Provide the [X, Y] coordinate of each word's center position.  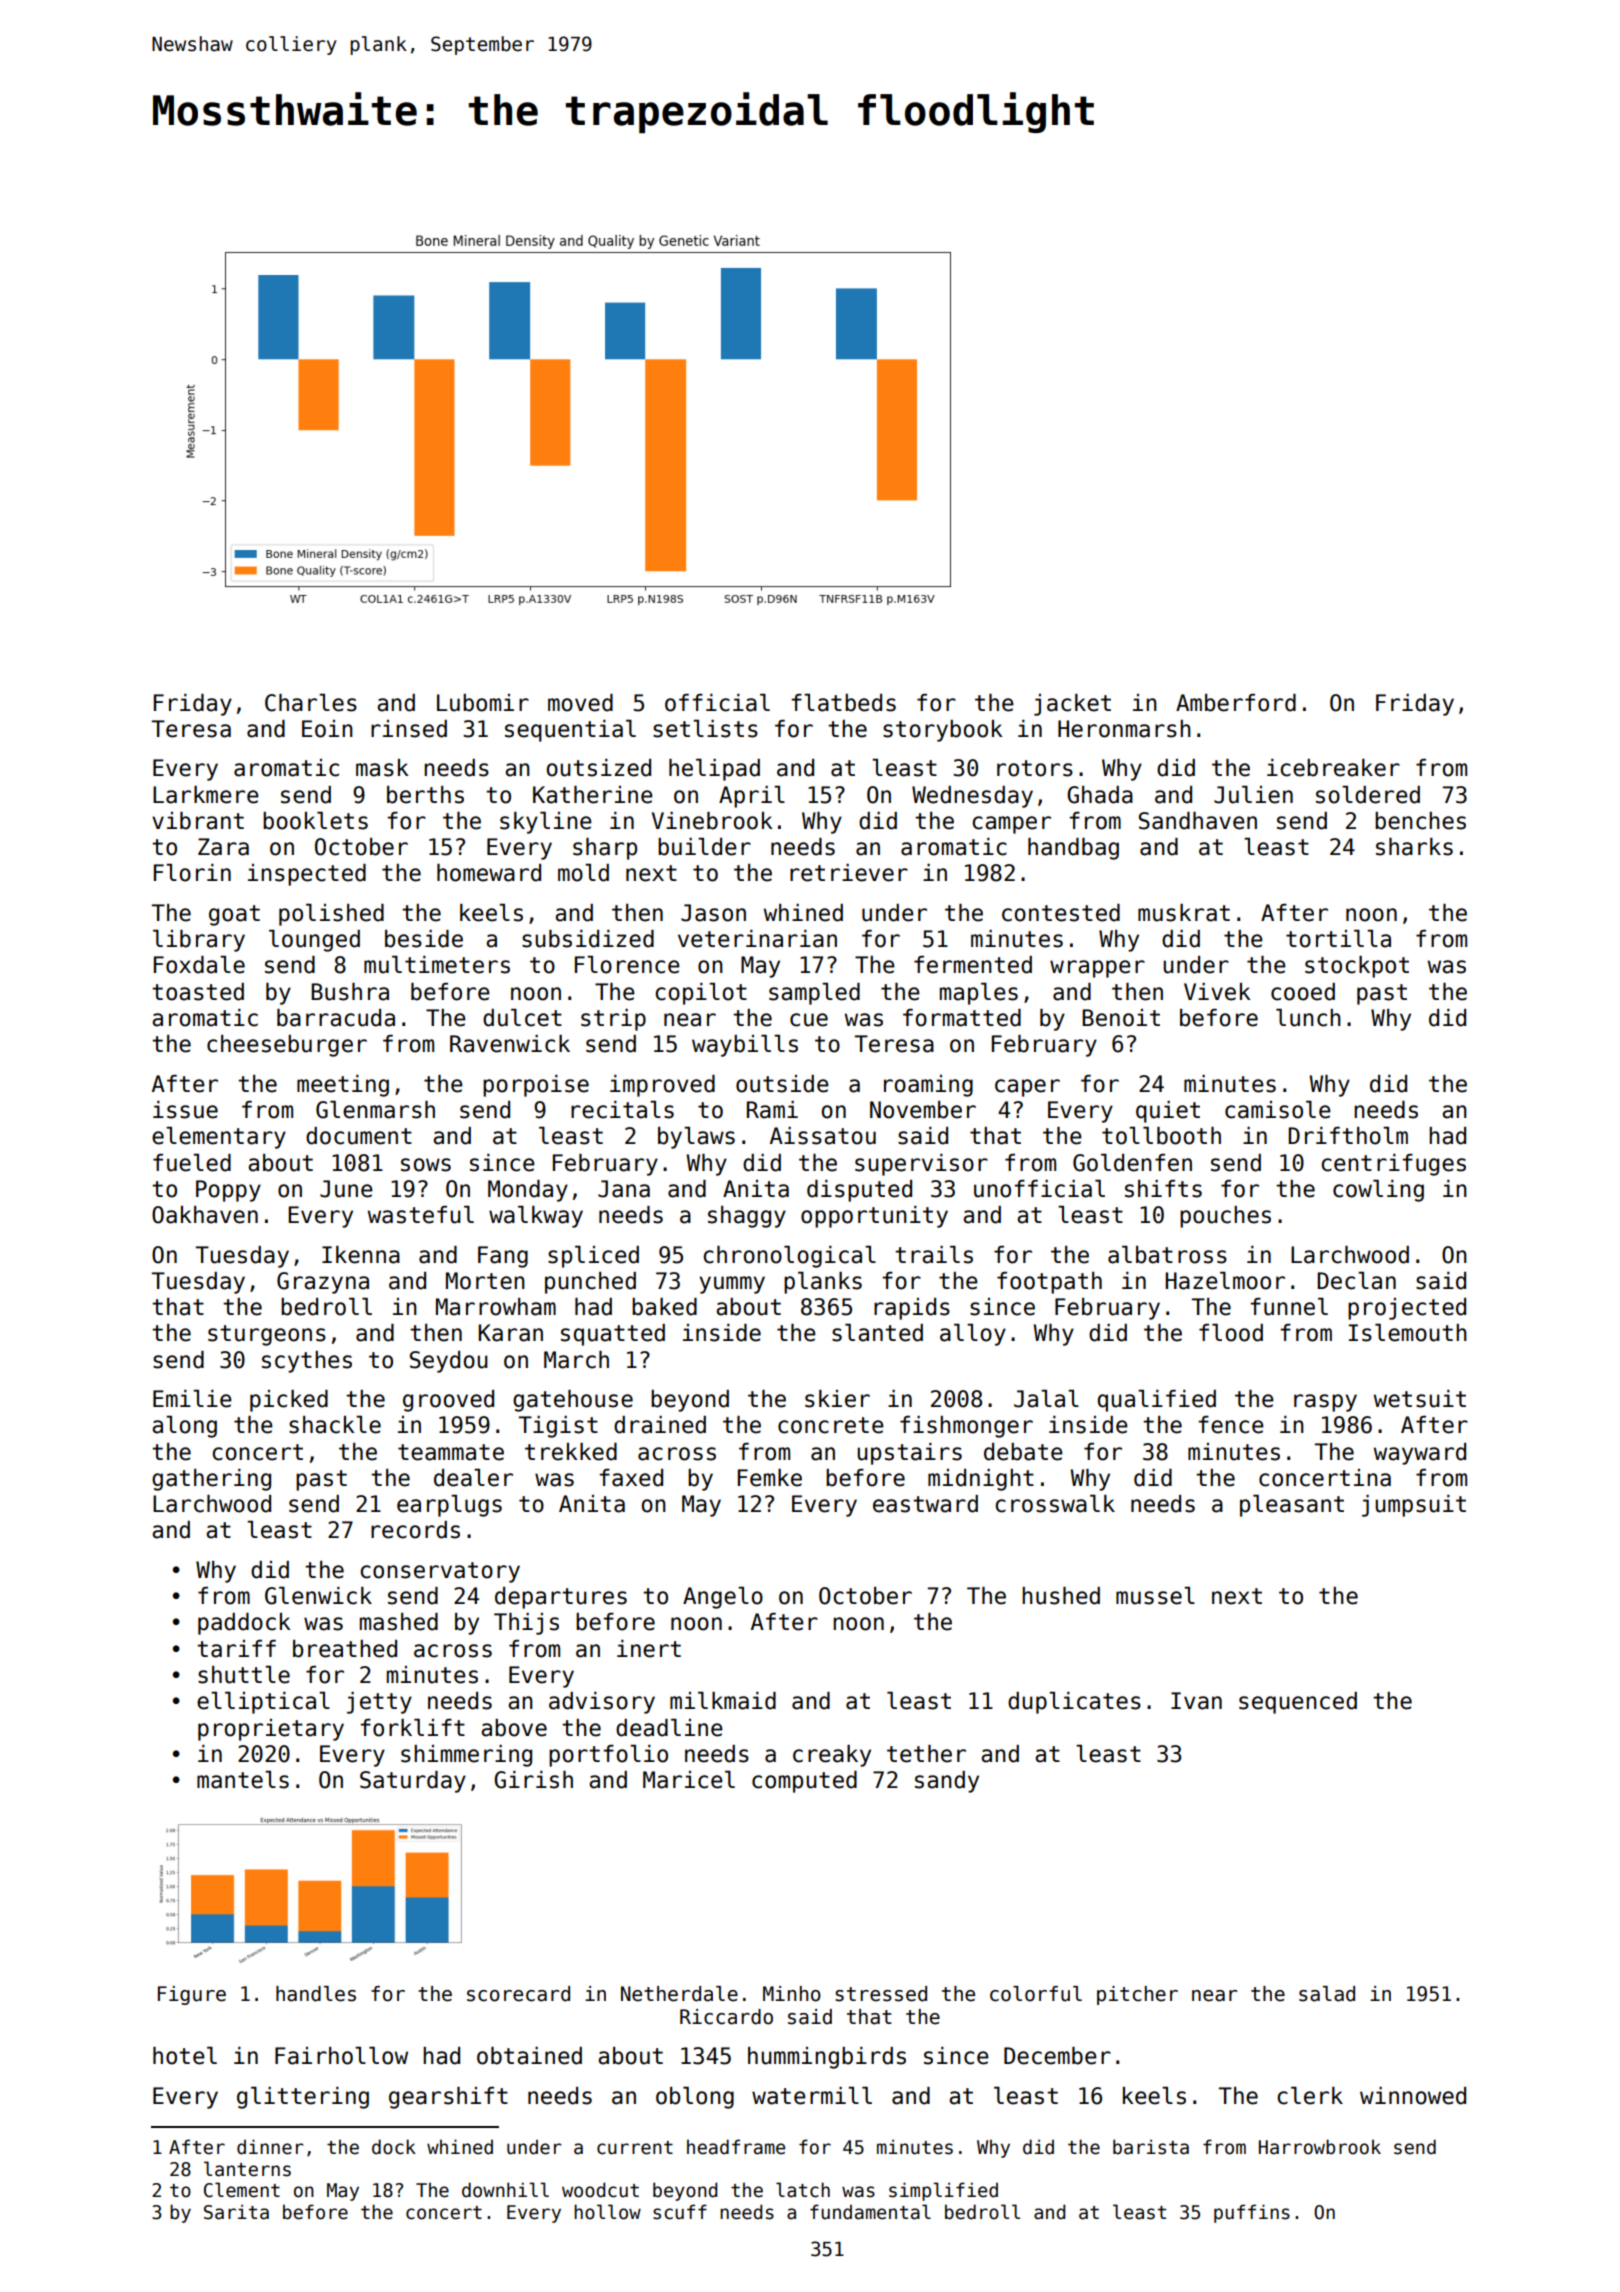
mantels [243, 1780]
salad [1327, 1994]
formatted [962, 1018]
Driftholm [1348, 1136]
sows [426, 1165]
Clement [242, 2190]
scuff [680, 2212]
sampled [814, 994]
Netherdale [679, 1994]
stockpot [1357, 967]
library [199, 941]
